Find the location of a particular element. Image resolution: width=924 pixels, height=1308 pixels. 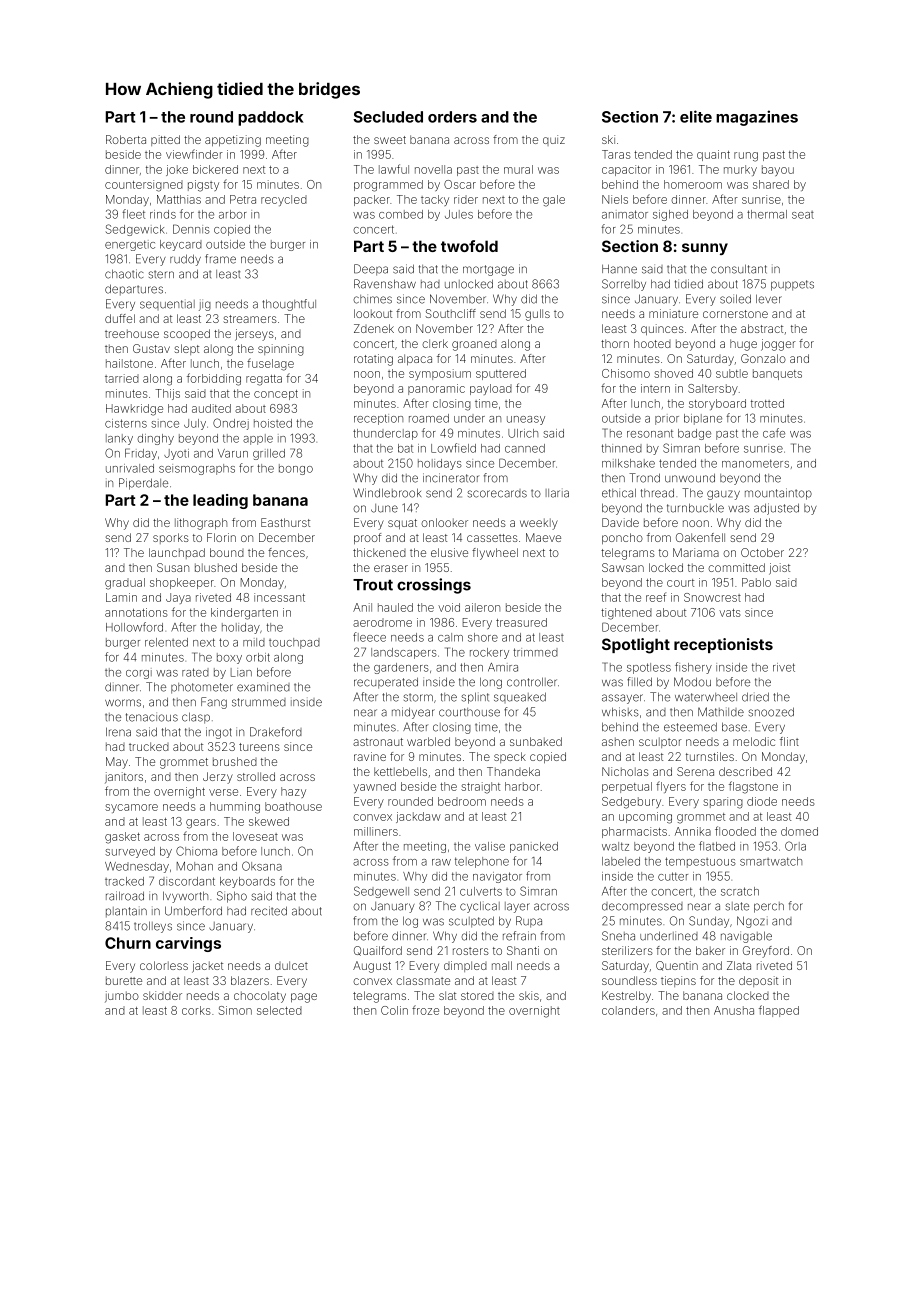

frame is located at coordinates (220, 259).
